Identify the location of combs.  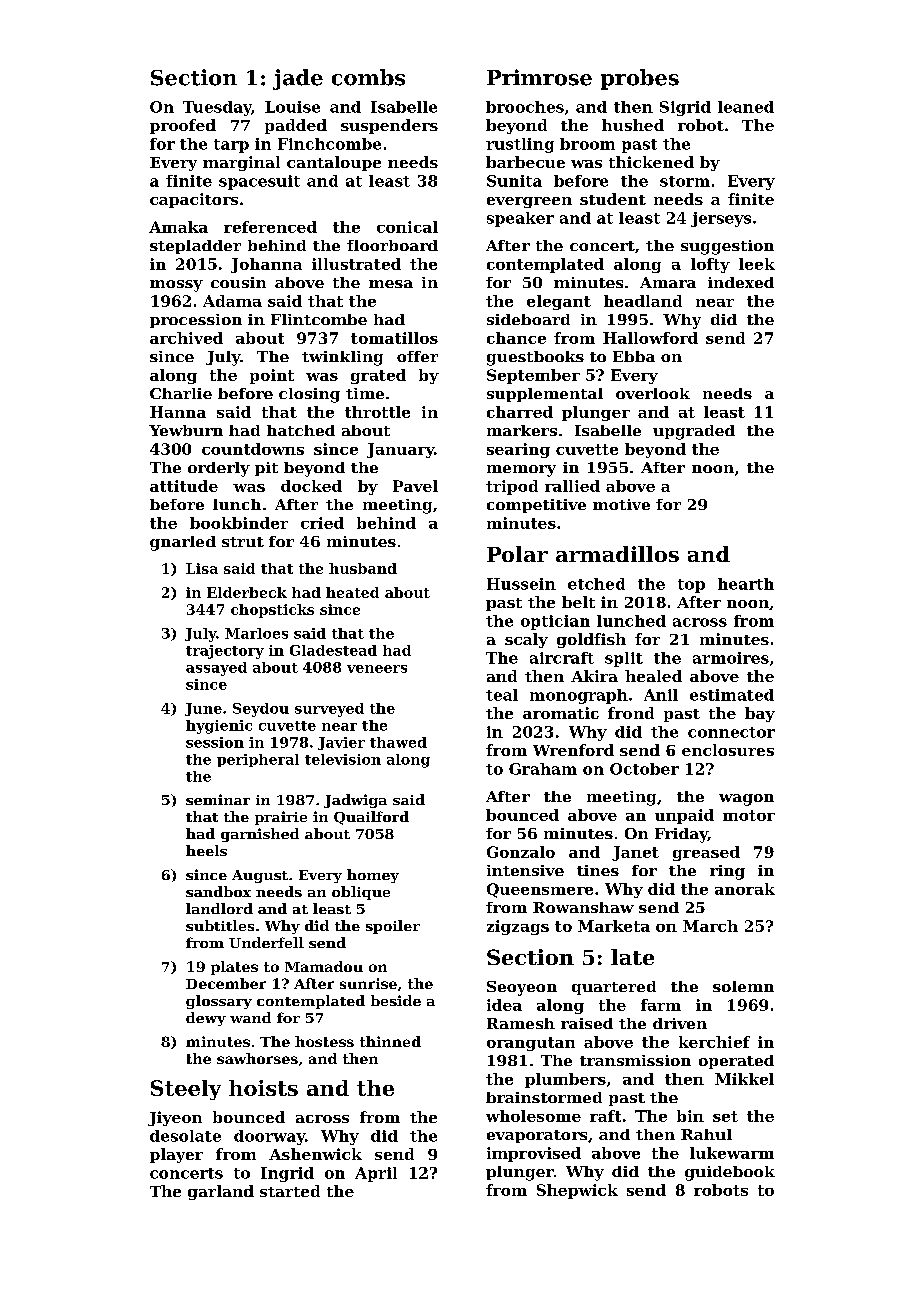
(368, 77).
